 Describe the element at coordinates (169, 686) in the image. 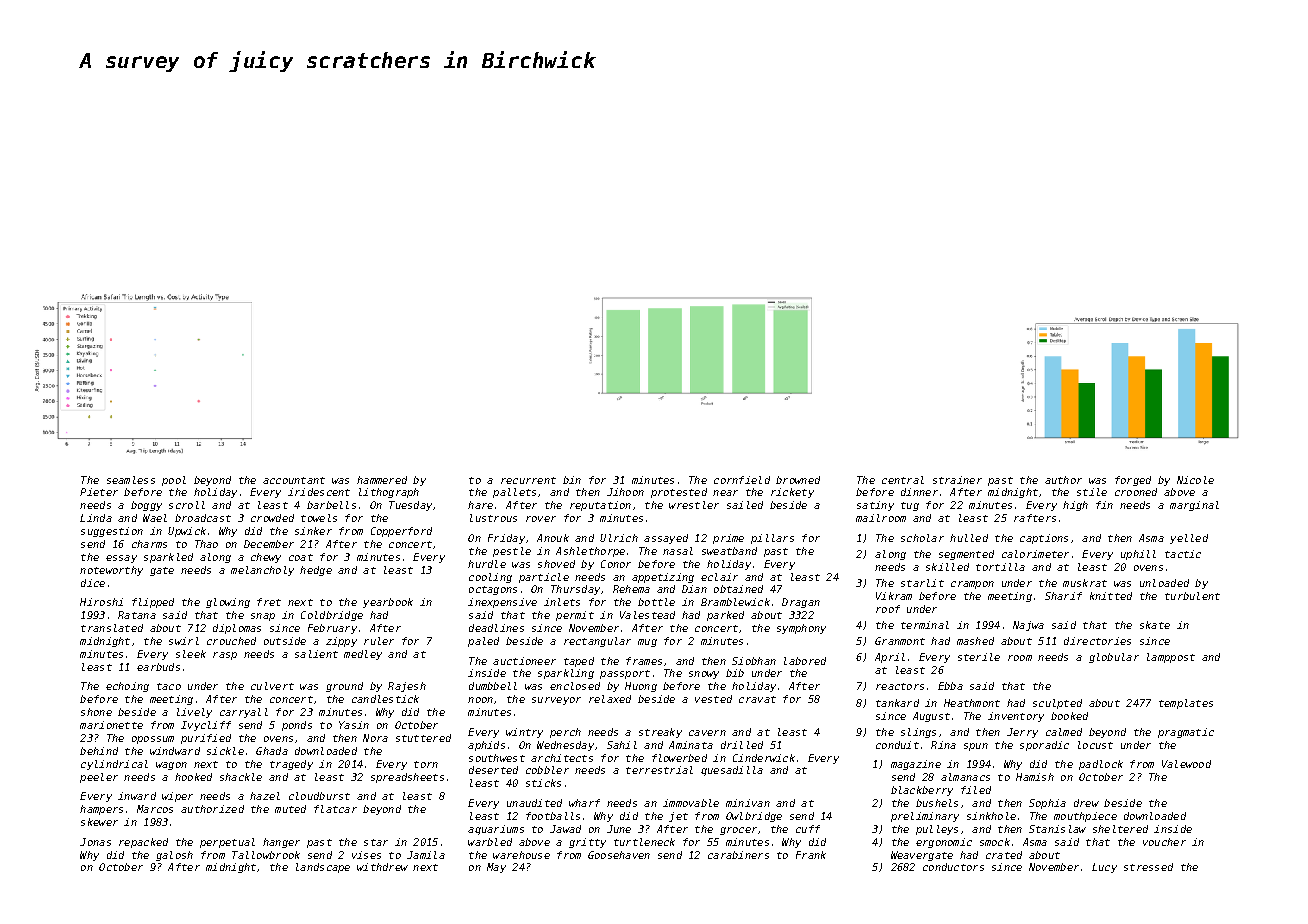

I see `taco` at that location.
